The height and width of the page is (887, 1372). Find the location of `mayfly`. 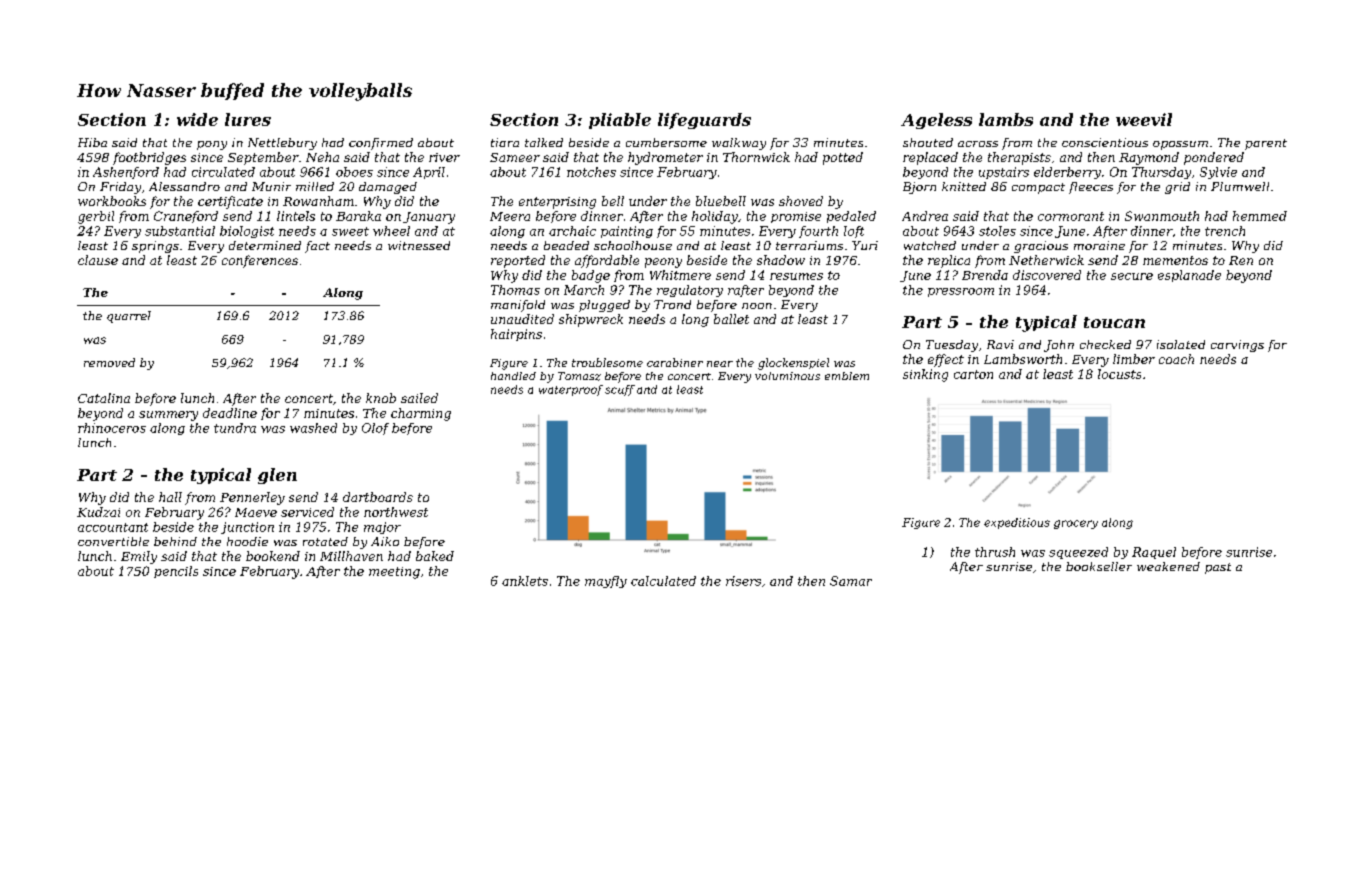

mayfly is located at coordinates (606, 582).
